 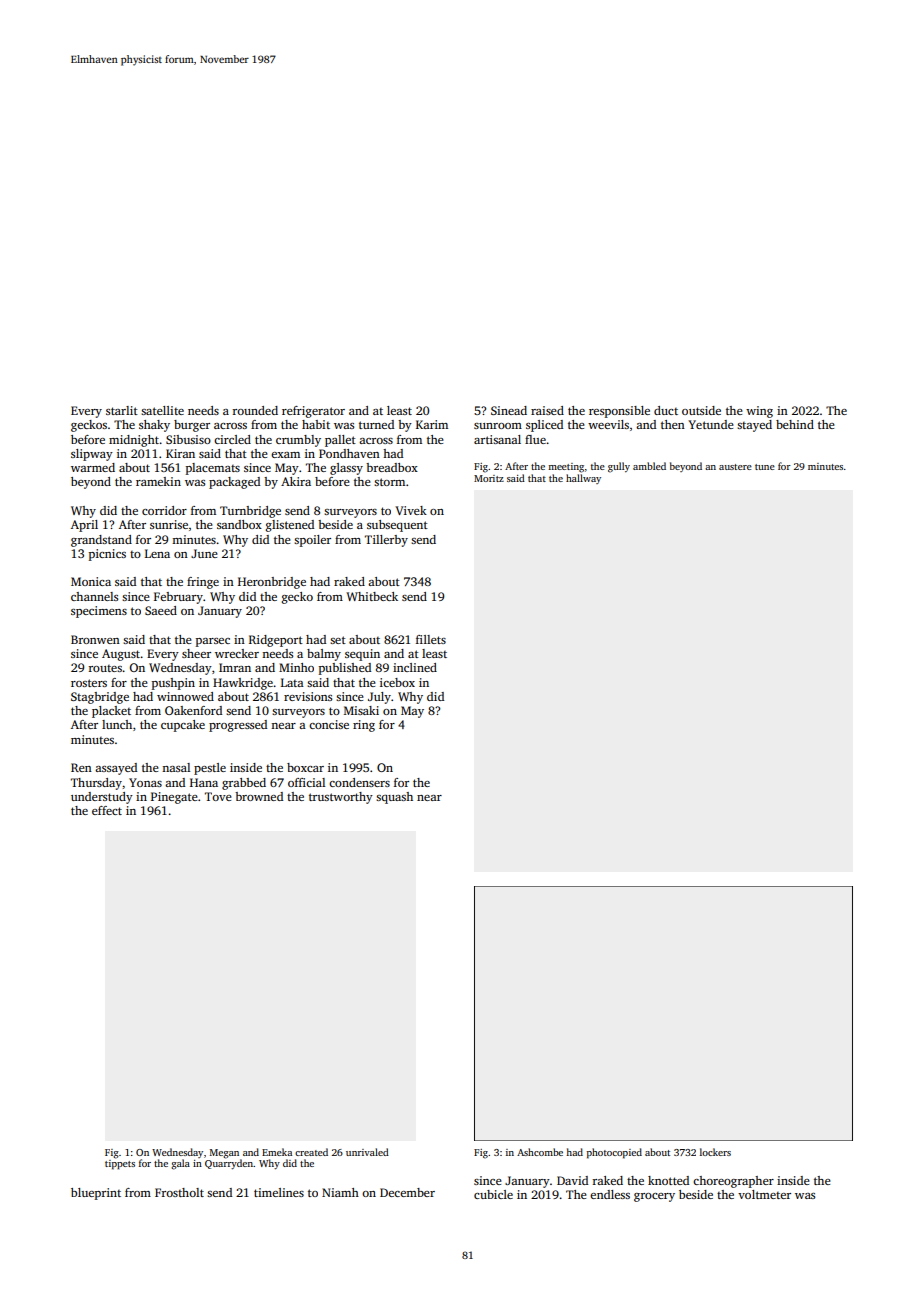 I want to click on raised, so click(x=547, y=410).
